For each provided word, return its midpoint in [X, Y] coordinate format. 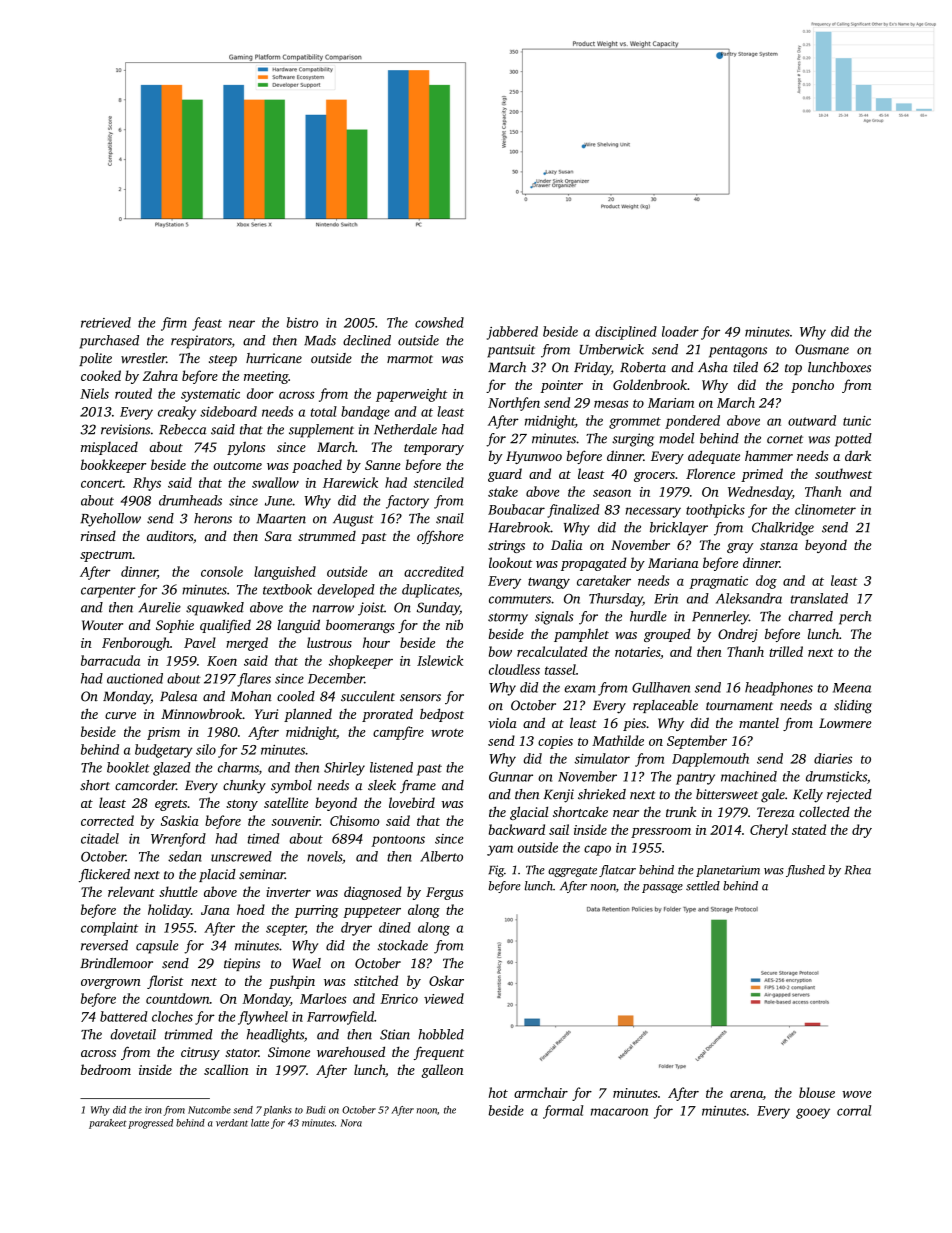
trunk [681, 811]
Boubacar [516, 509]
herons [213, 518]
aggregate [572, 872]
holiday [169, 911]
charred [810, 616]
